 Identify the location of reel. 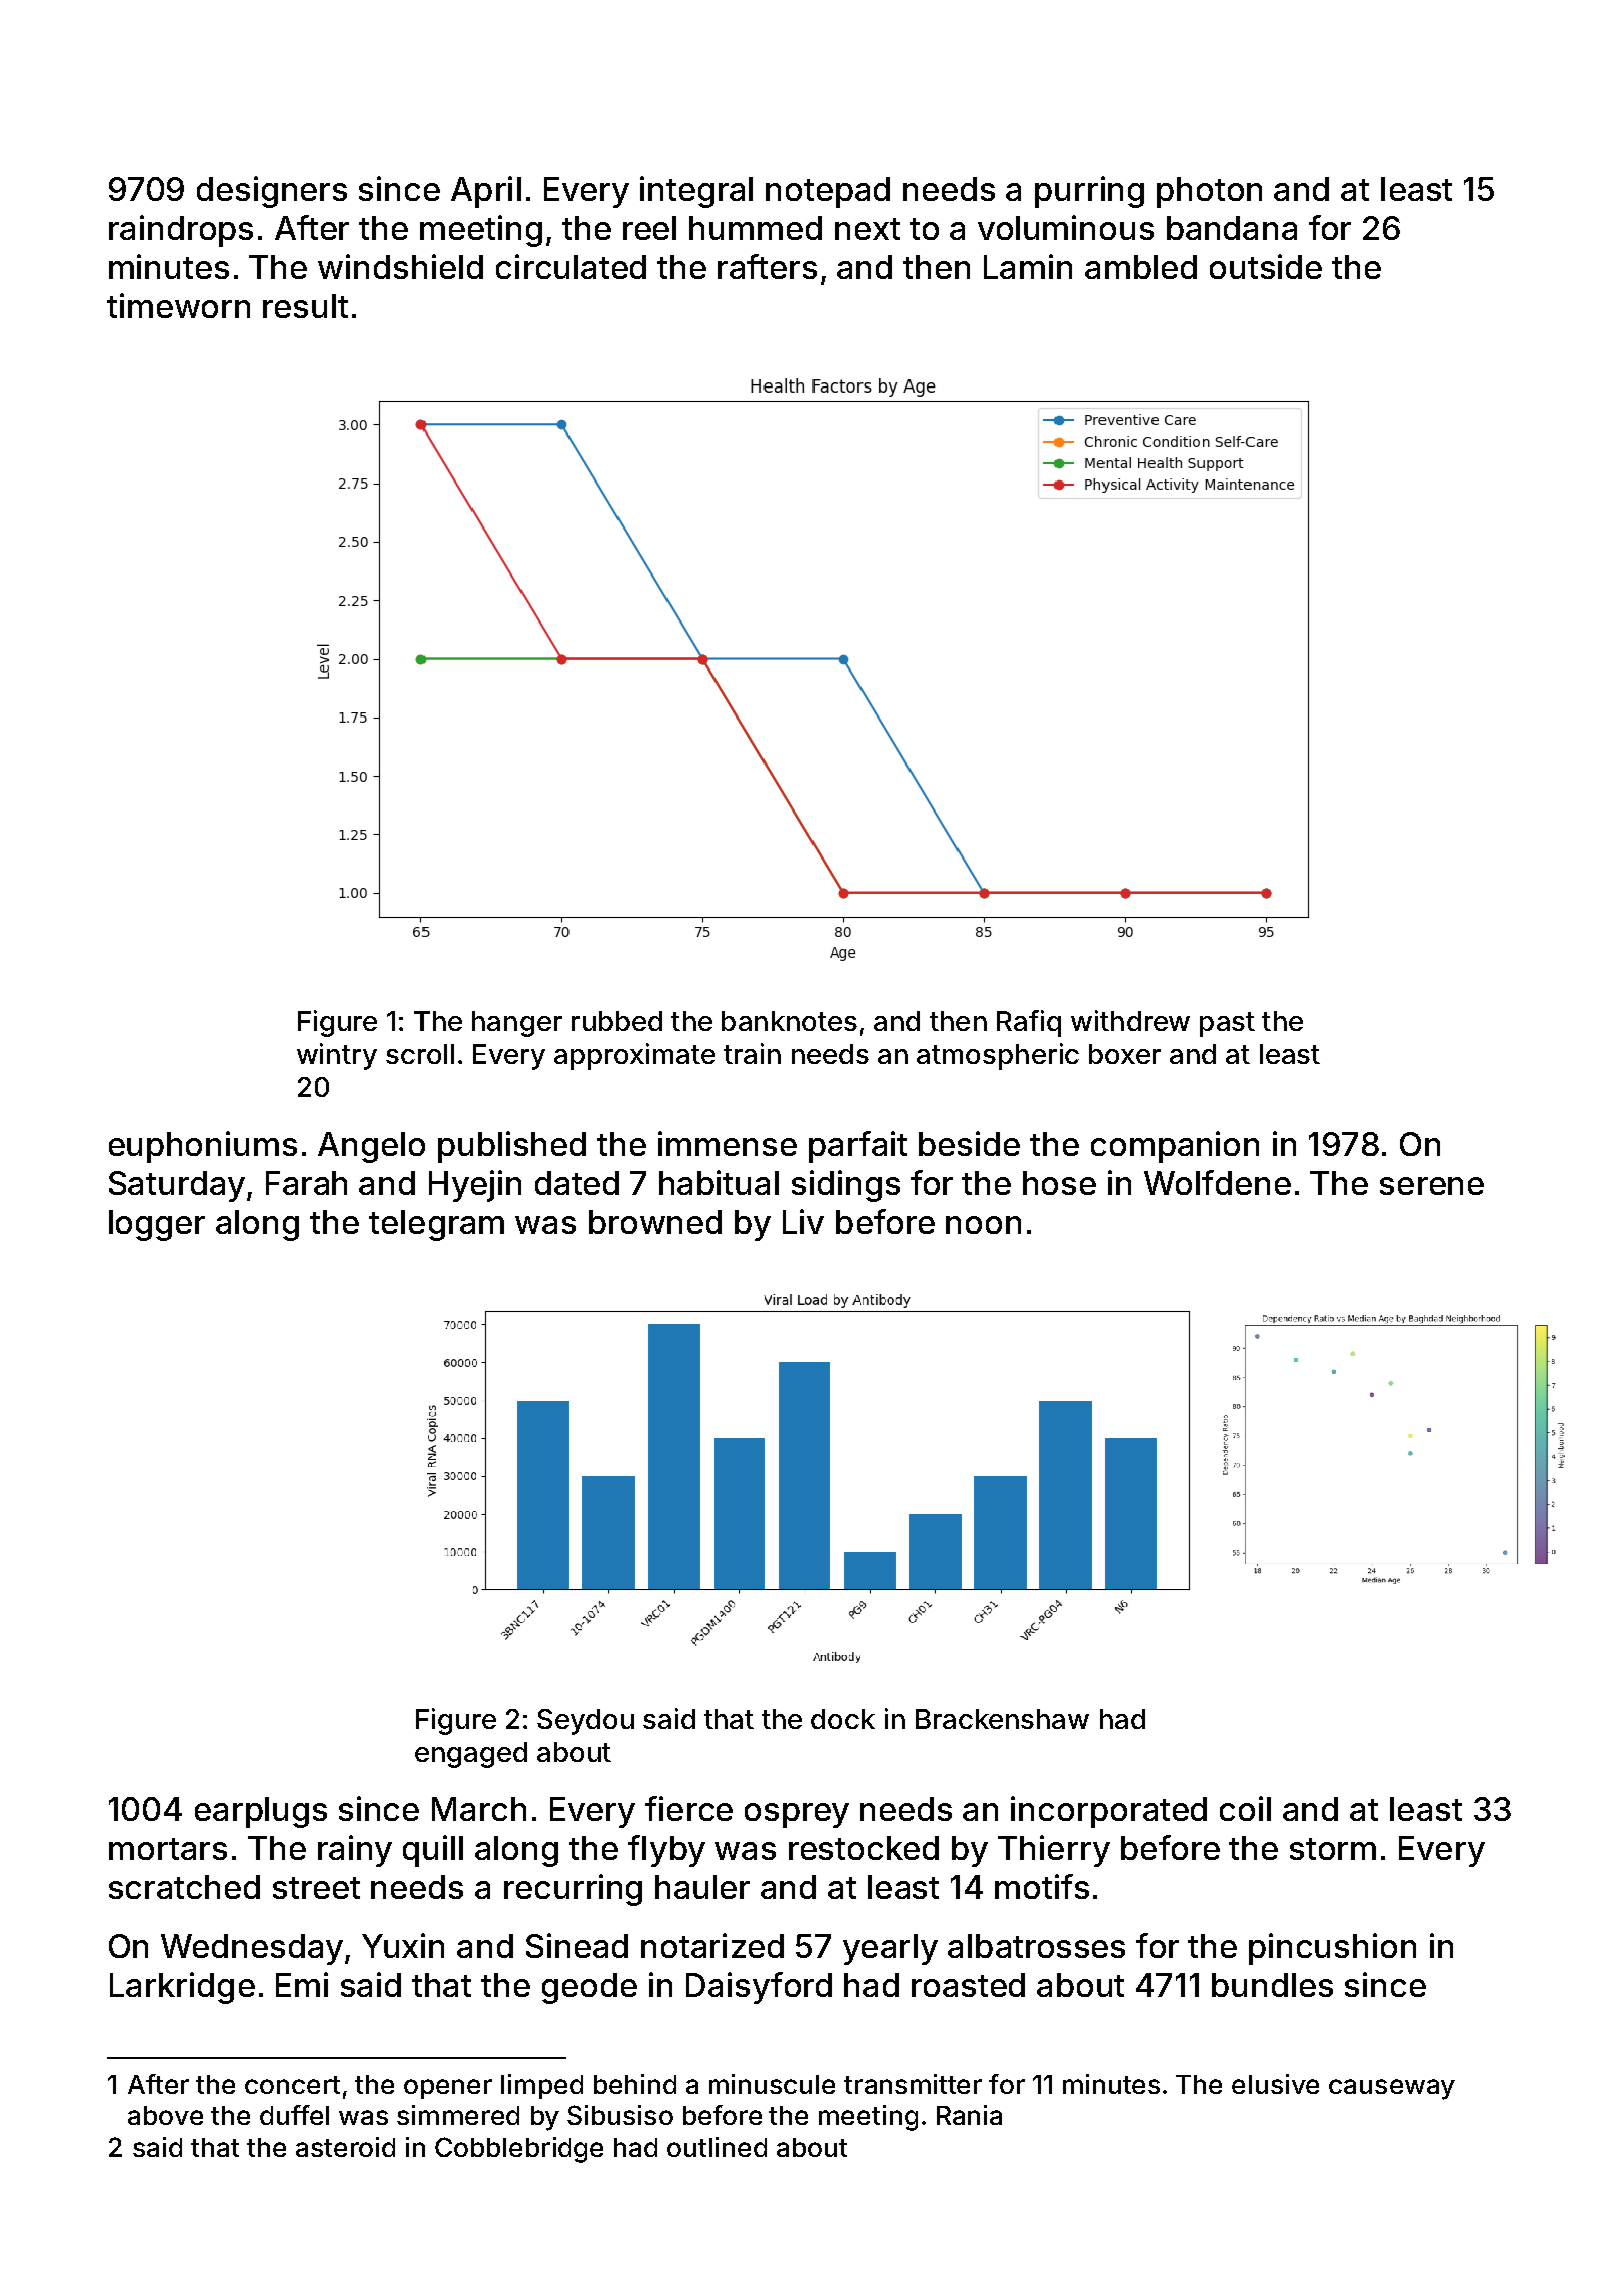
(649, 228).
